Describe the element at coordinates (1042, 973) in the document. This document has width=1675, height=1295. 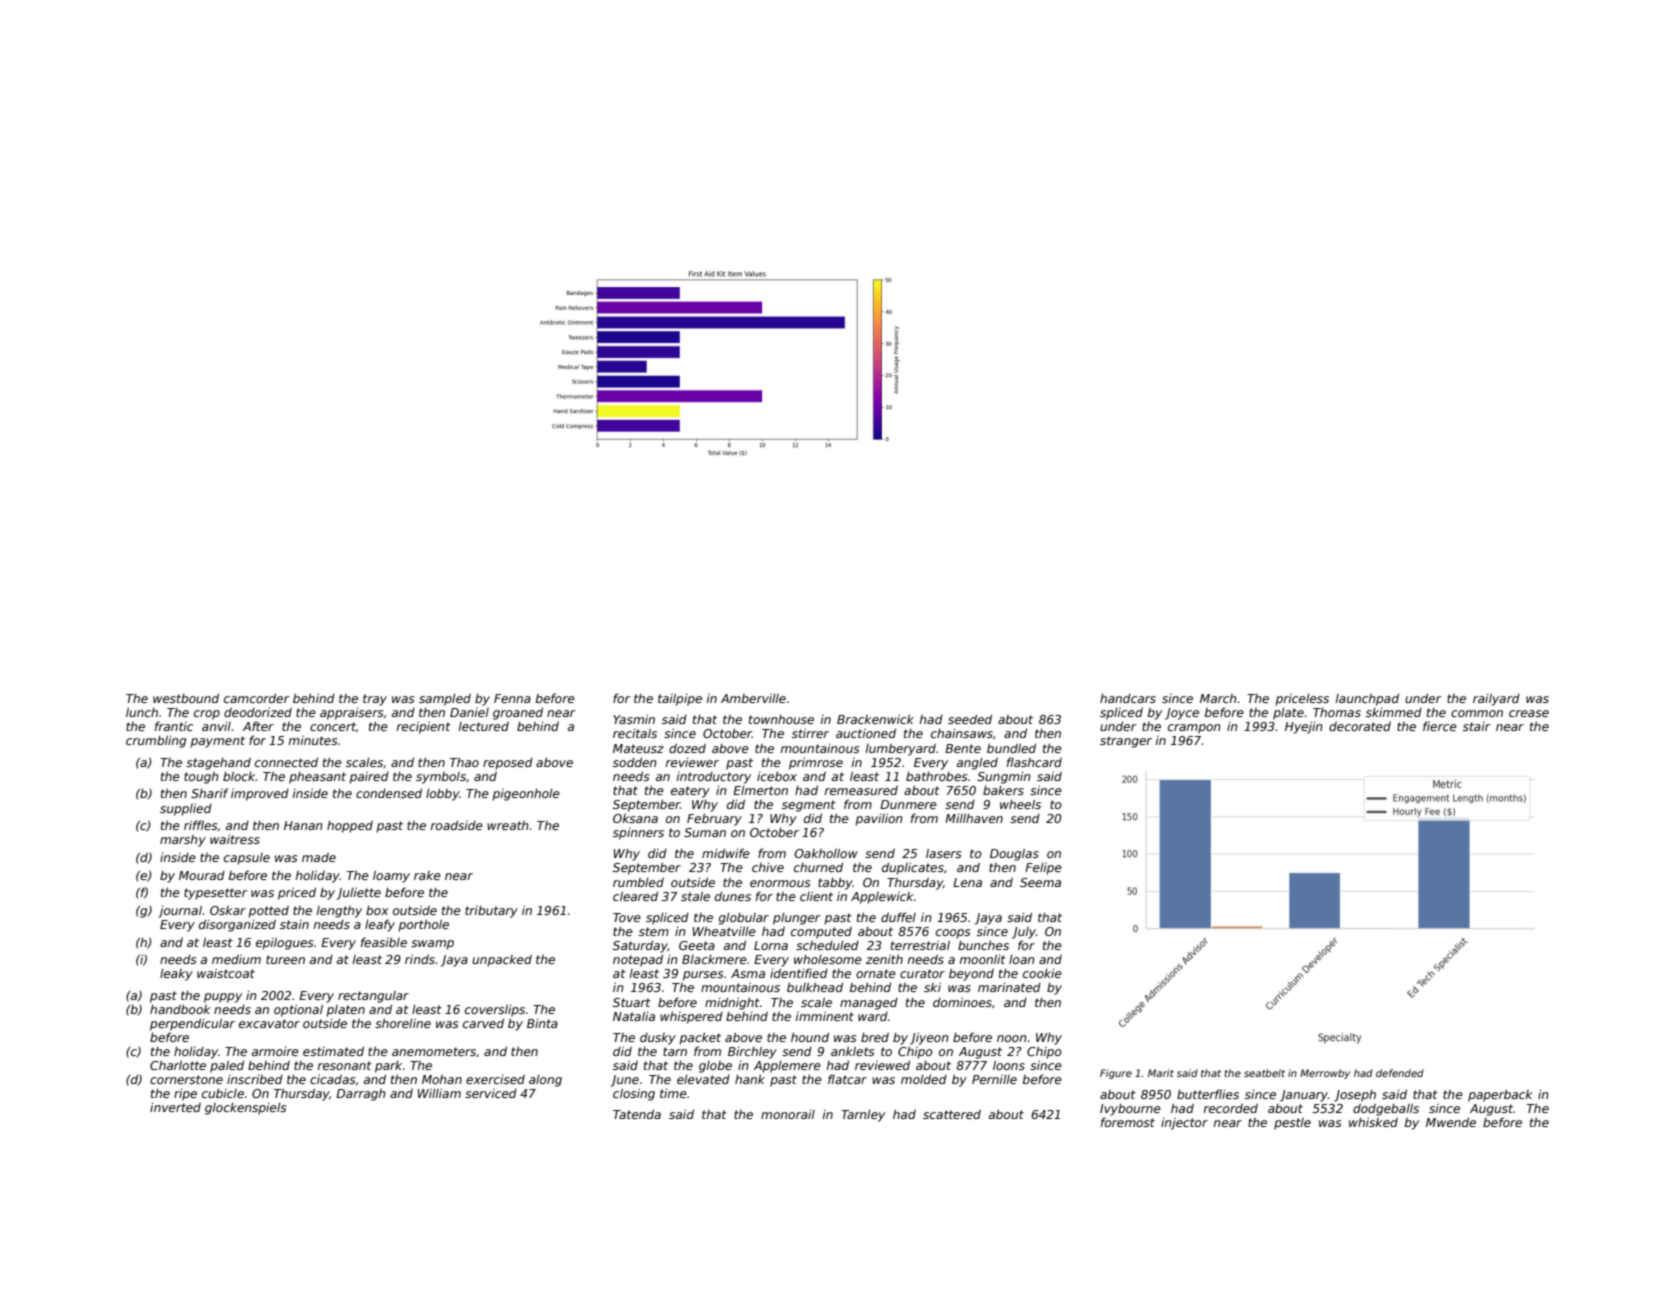
I see `cookie` at that location.
